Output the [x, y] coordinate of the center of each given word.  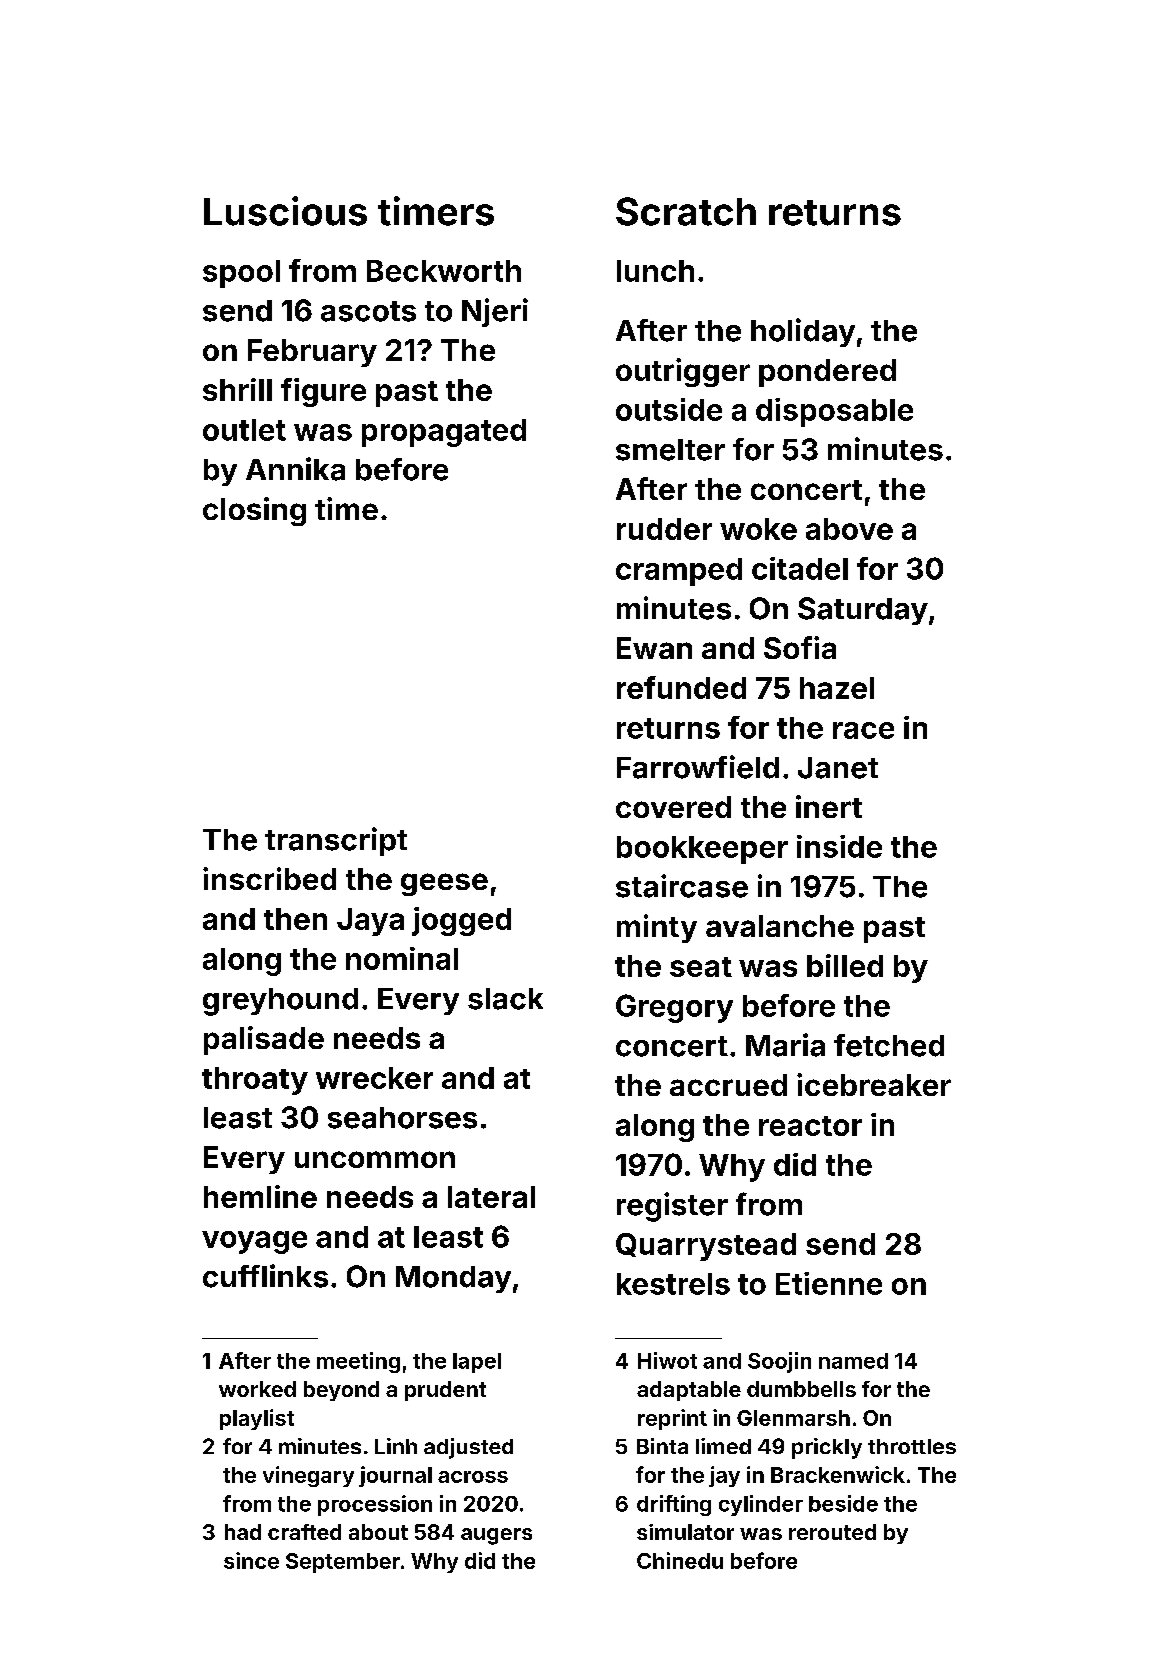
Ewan [654, 648]
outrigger [683, 372]
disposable [834, 412]
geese [444, 884]
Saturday [863, 611]
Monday [453, 1279]
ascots [368, 311]
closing [254, 511]
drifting [674, 1505]
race [863, 730]
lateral [491, 1197]
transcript [336, 841]
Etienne [829, 1283]
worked [257, 1389]
